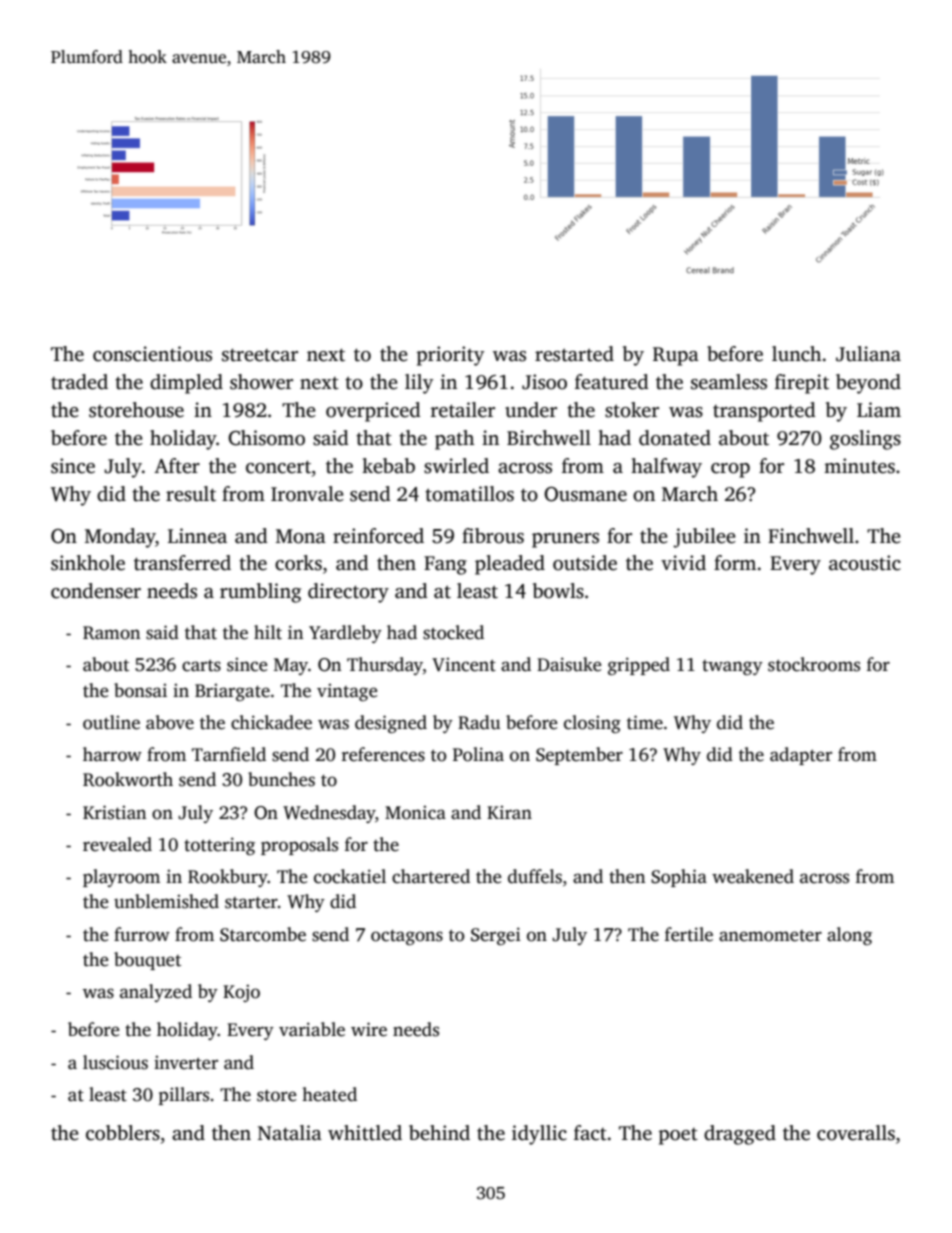  Describe the element at coordinates (639, 666) in the screenshot. I see `gripped` at that location.
